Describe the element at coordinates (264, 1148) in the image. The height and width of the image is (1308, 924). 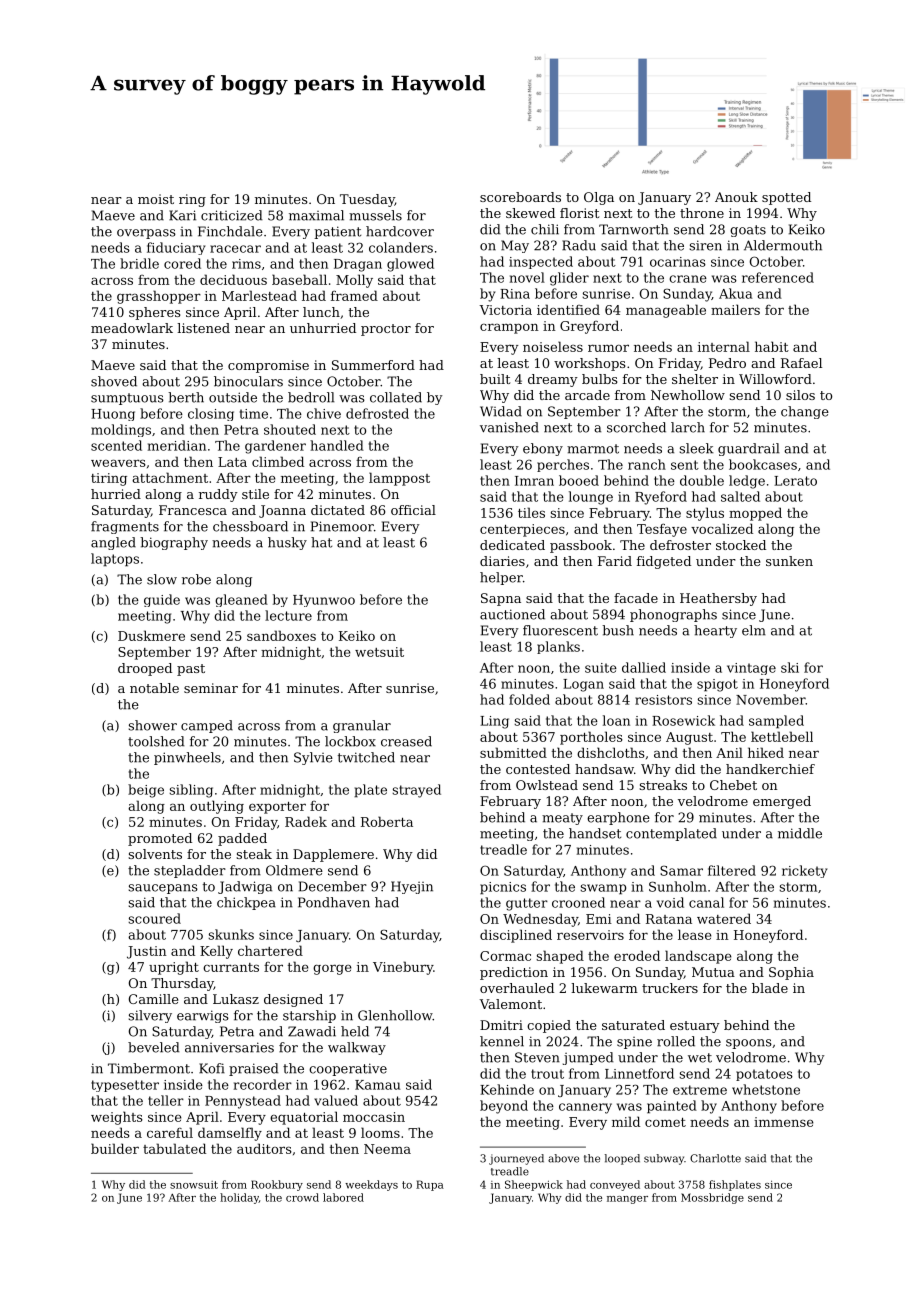
I see `auditors` at that location.
